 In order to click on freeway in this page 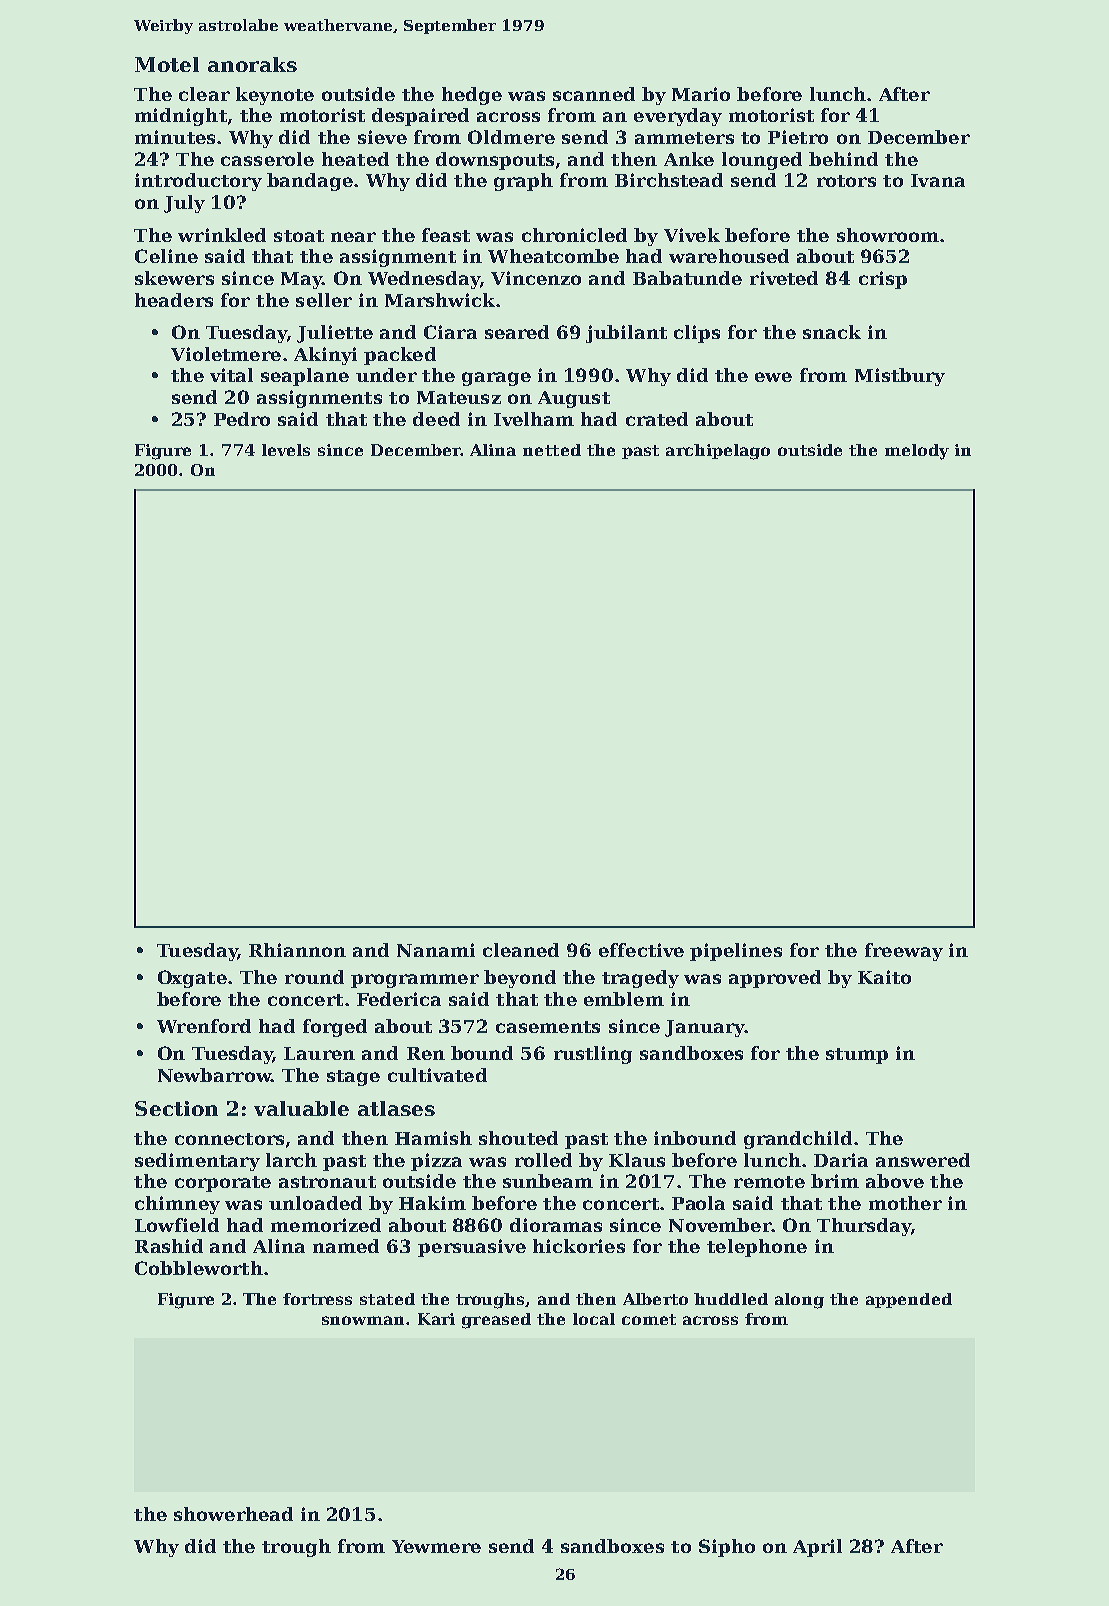, I will do `click(904, 952)`.
